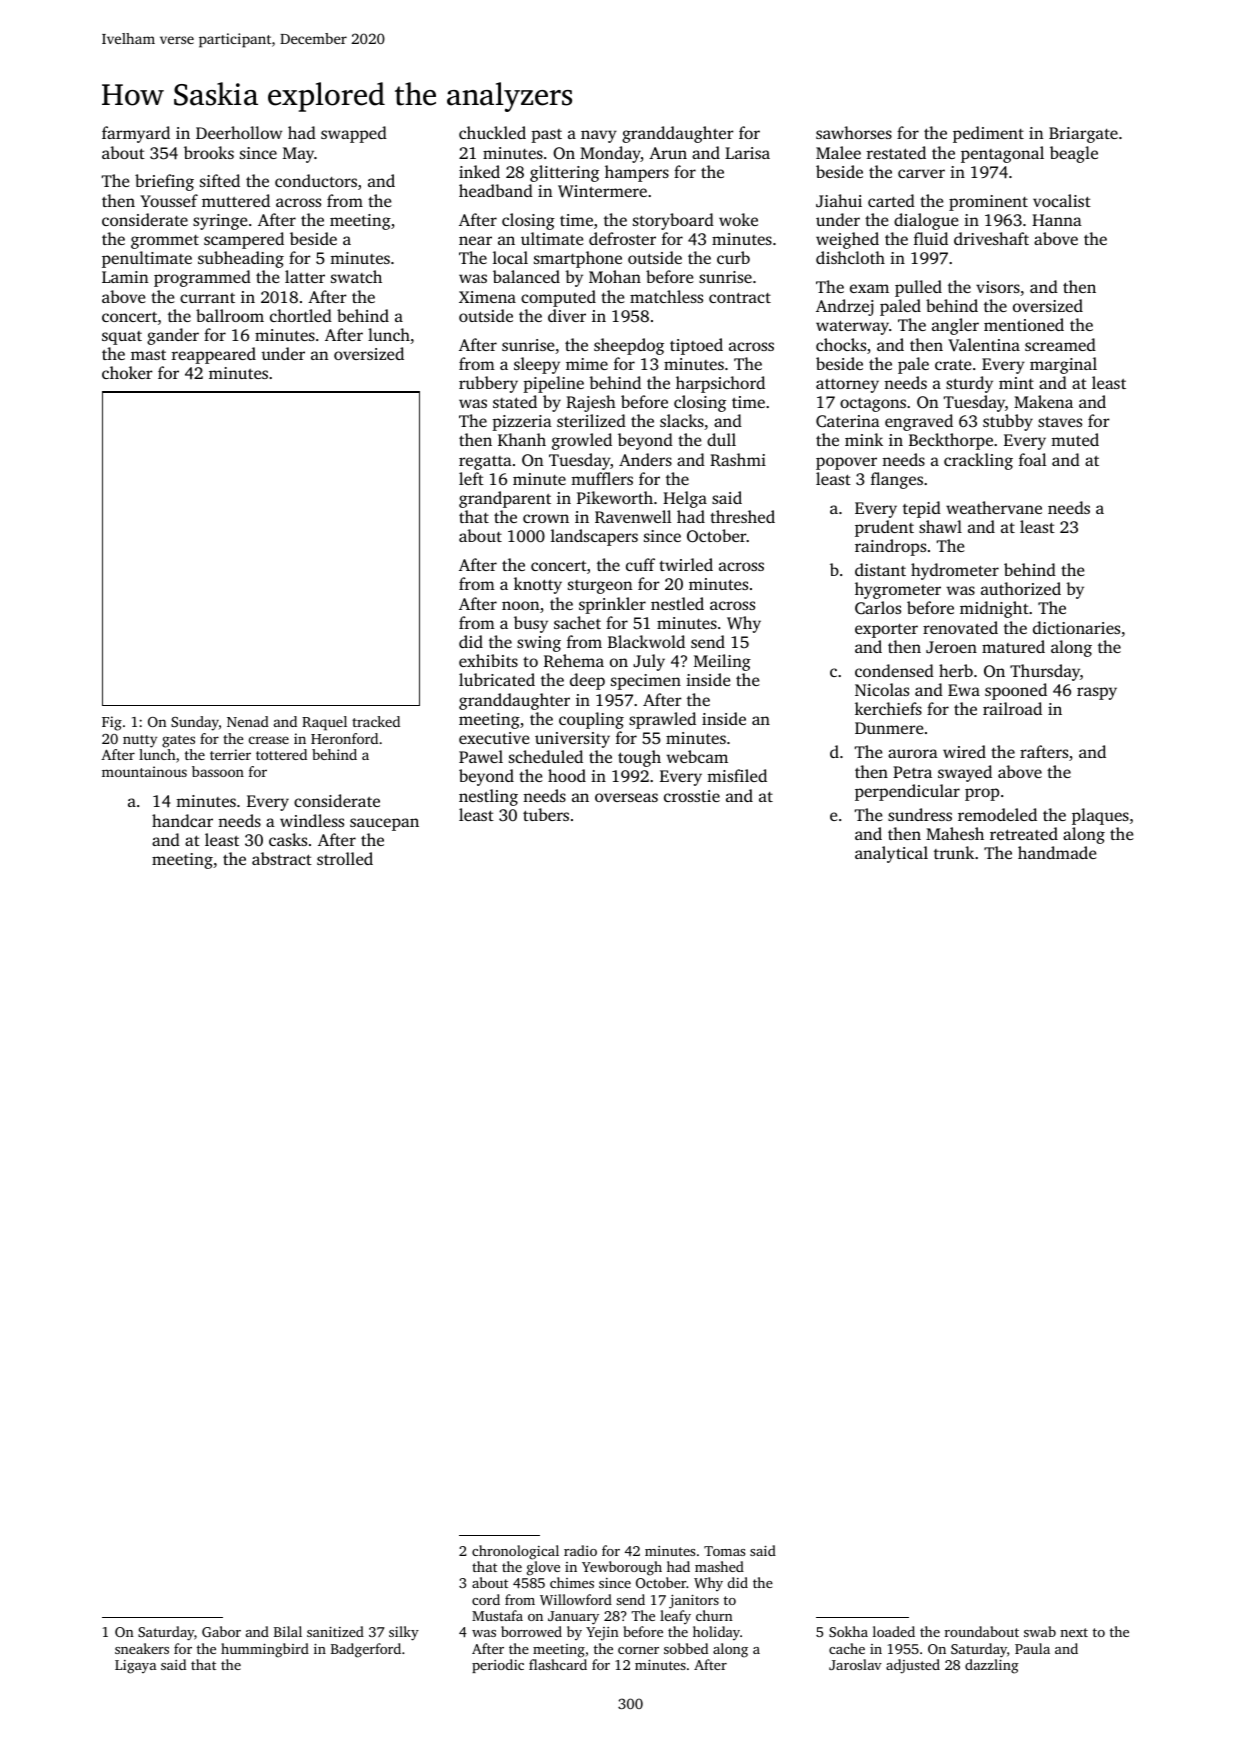 The height and width of the screenshot is (1749, 1236). What do you see at coordinates (742, 516) in the screenshot?
I see `threshed` at bounding box center [742, 516].
